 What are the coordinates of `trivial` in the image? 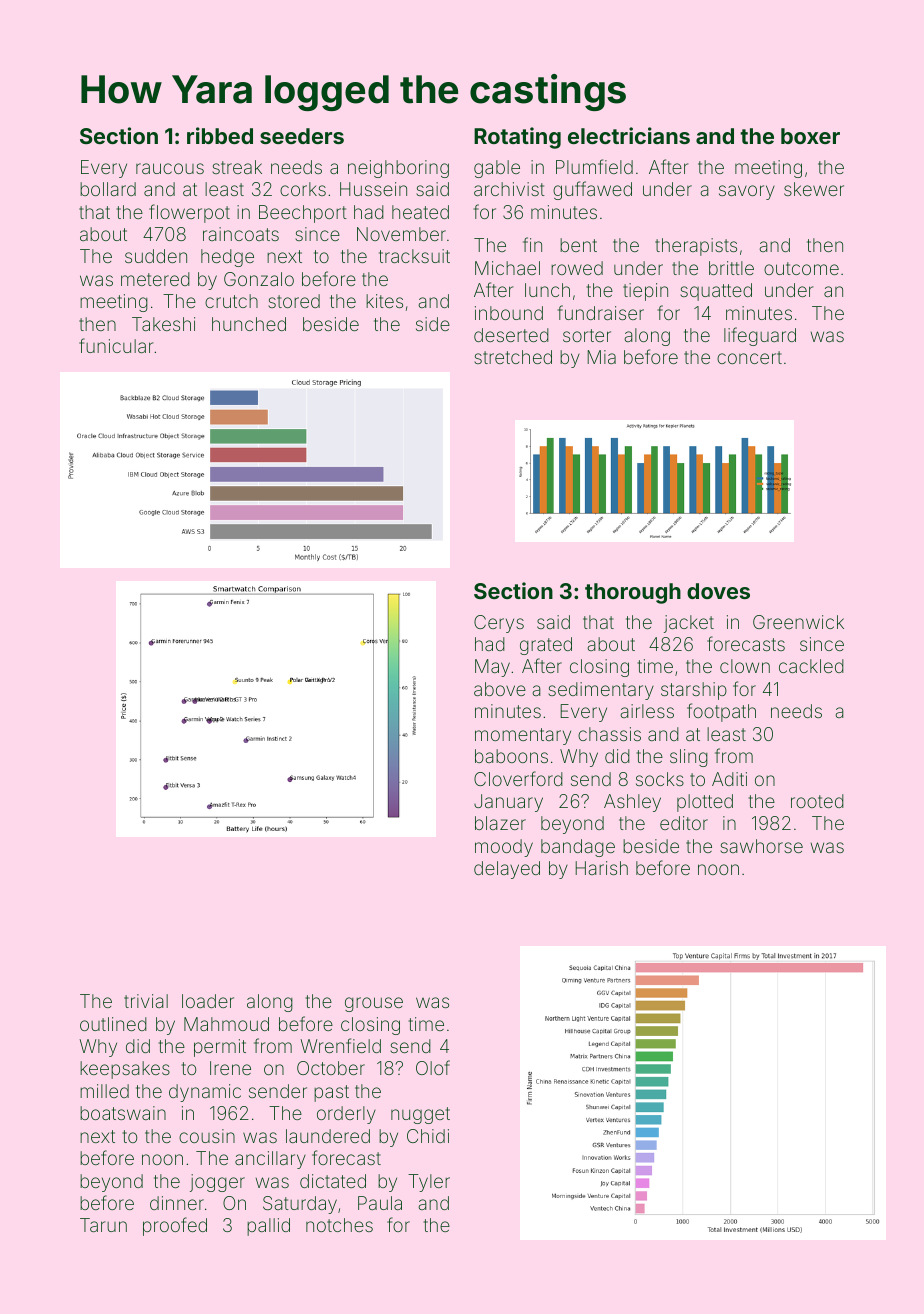 It's located at (146, 1001).
